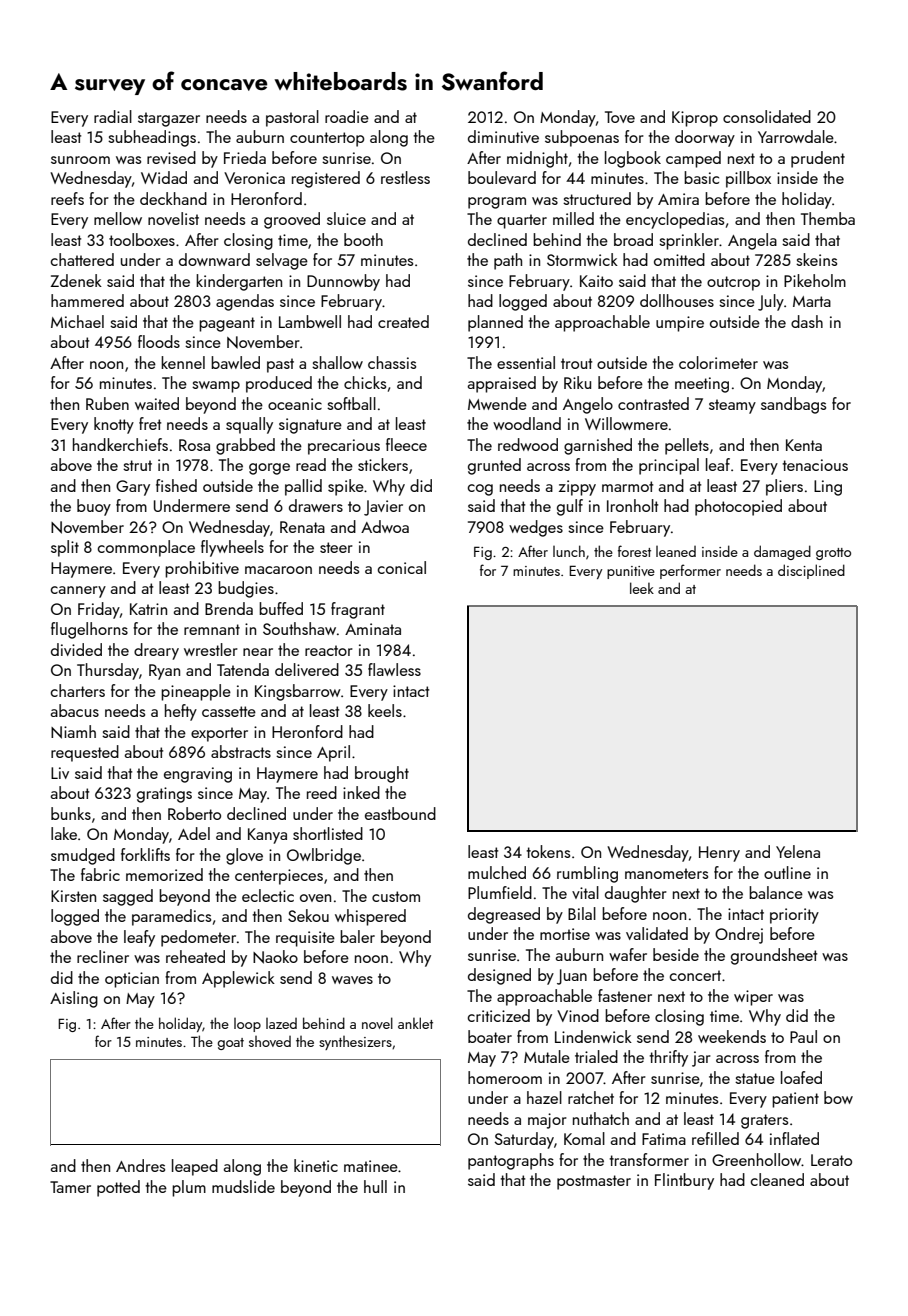 The height and width of the image is (1316, 908). I want to click on designed, so click(499, 976).
